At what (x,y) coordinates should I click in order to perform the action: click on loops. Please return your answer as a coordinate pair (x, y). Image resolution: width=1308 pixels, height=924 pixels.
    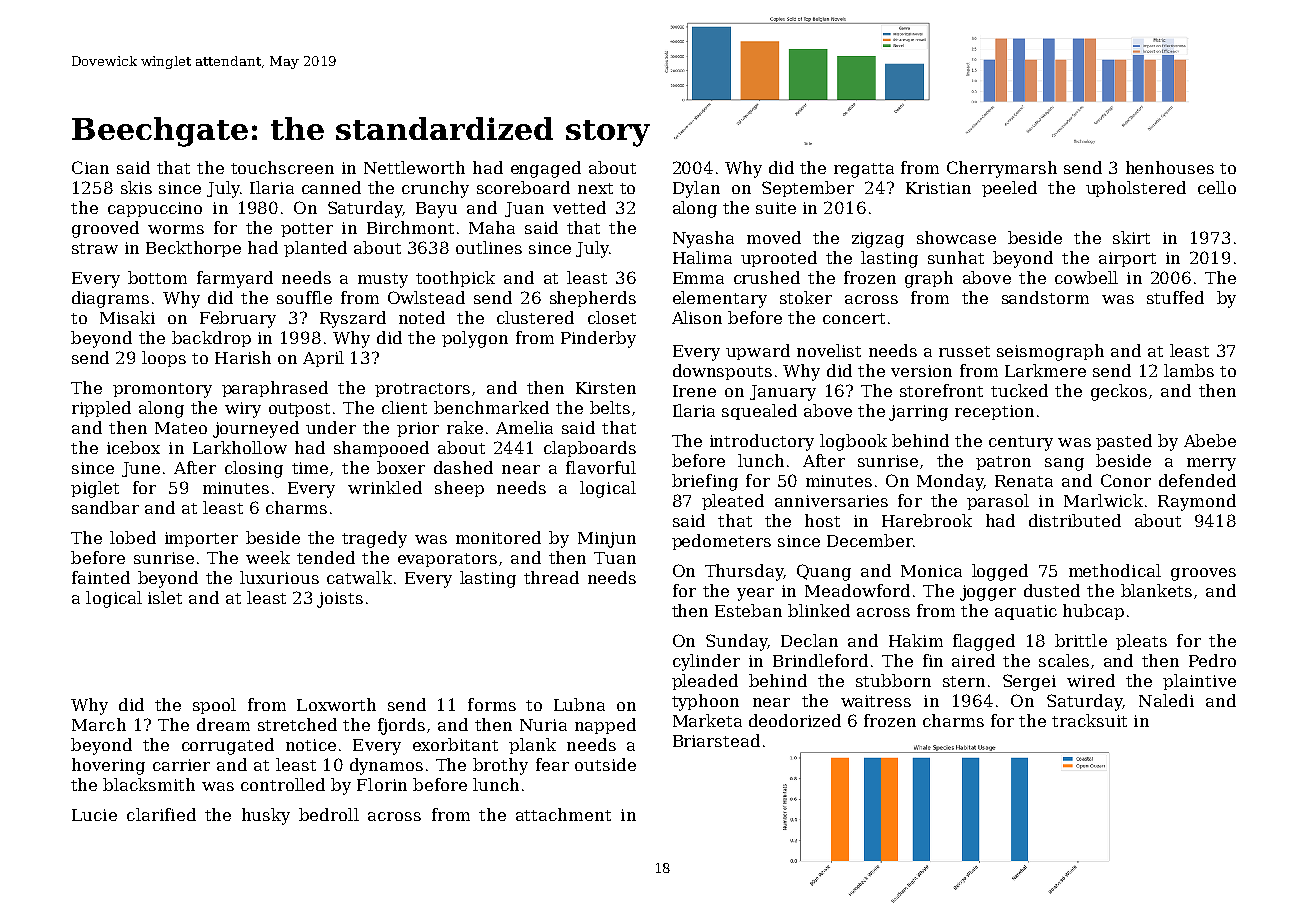
    Looking at the image, I should click on (164, 359).
